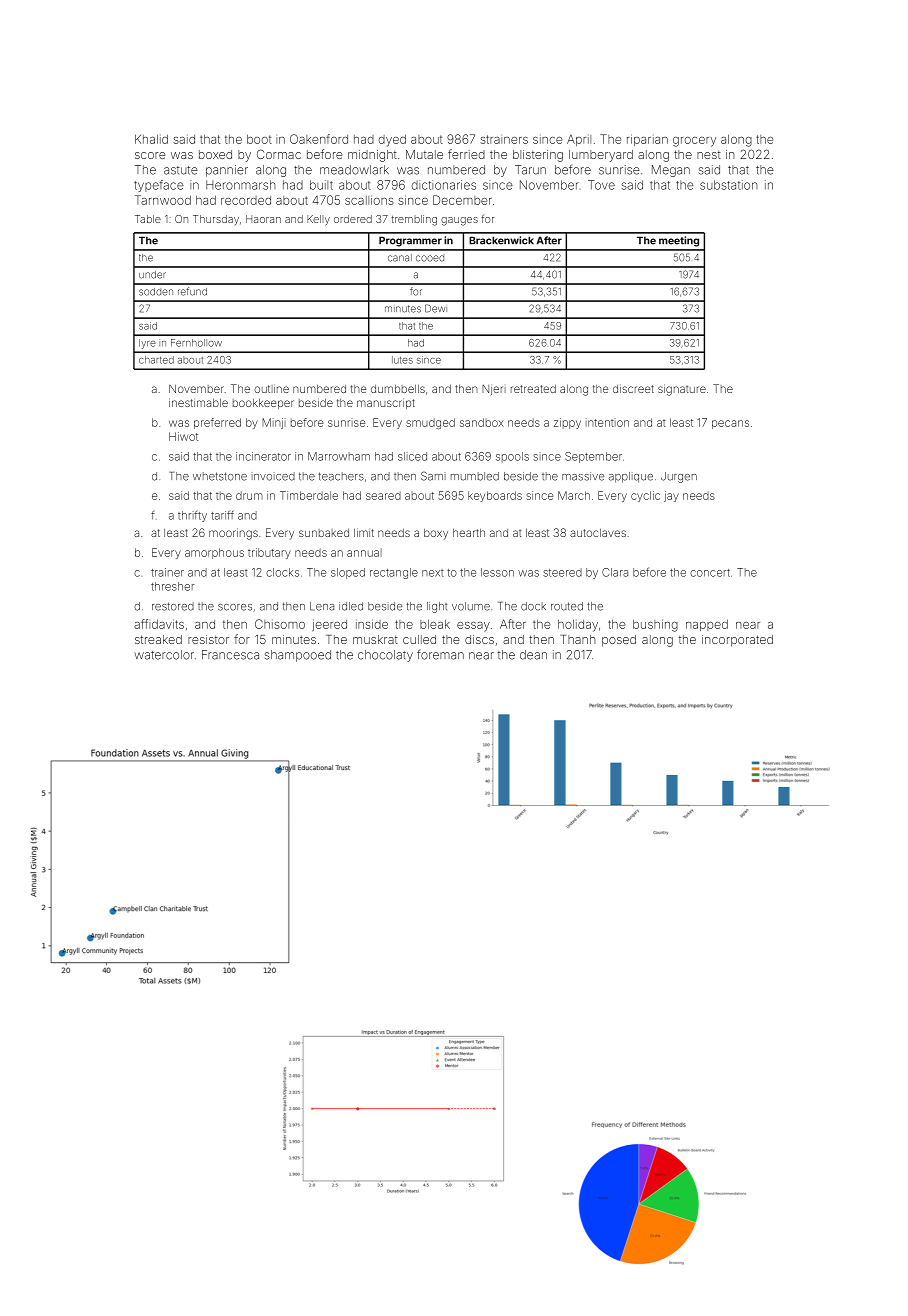 The height and width of the screenshot is (1316, 908). Describe the element at coordinates (578, 639) in the screenshot. I see `Thanh` at that location.
